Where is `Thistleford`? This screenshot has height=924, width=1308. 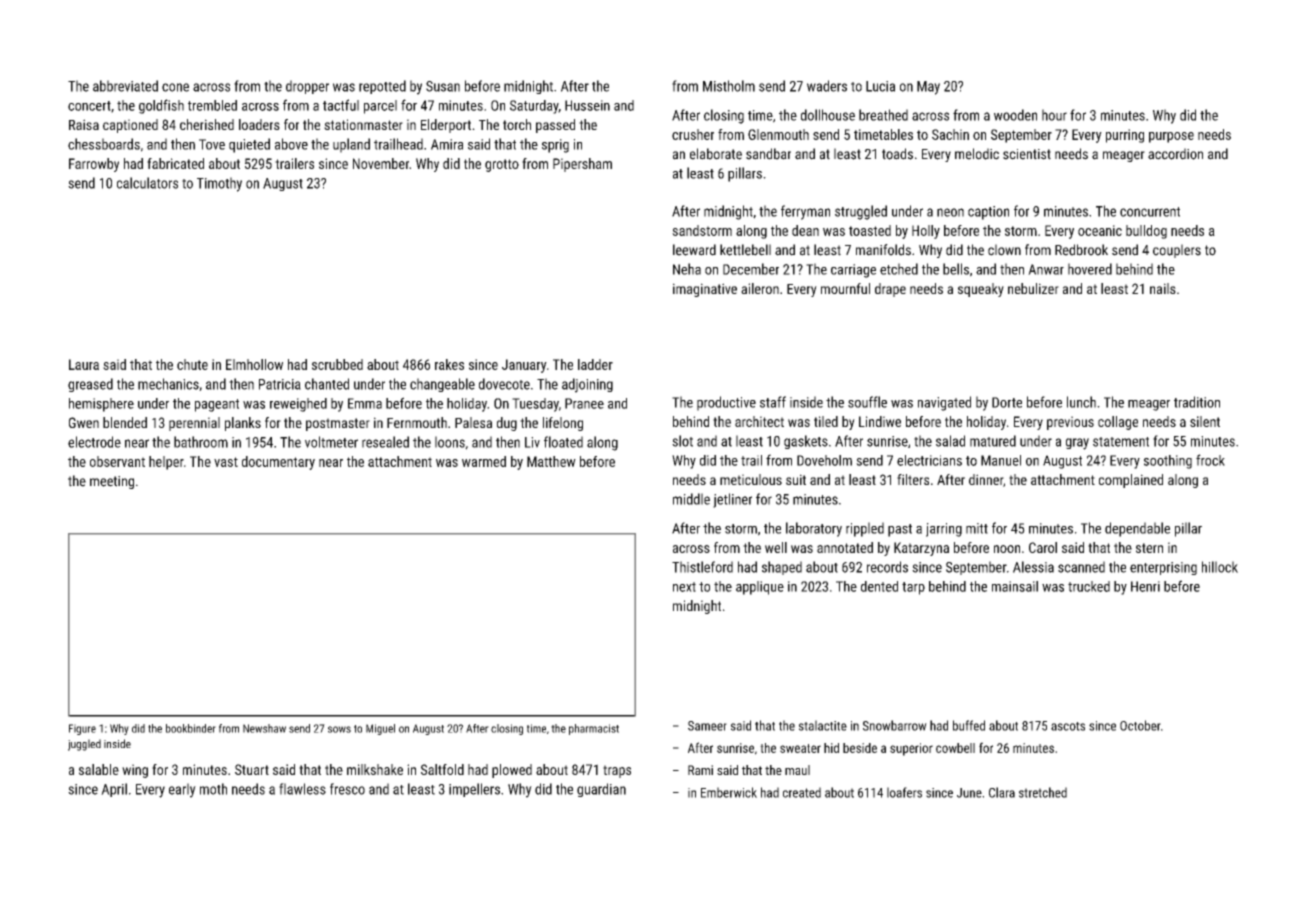 Thistleford is located at coordinates (702, 567).
